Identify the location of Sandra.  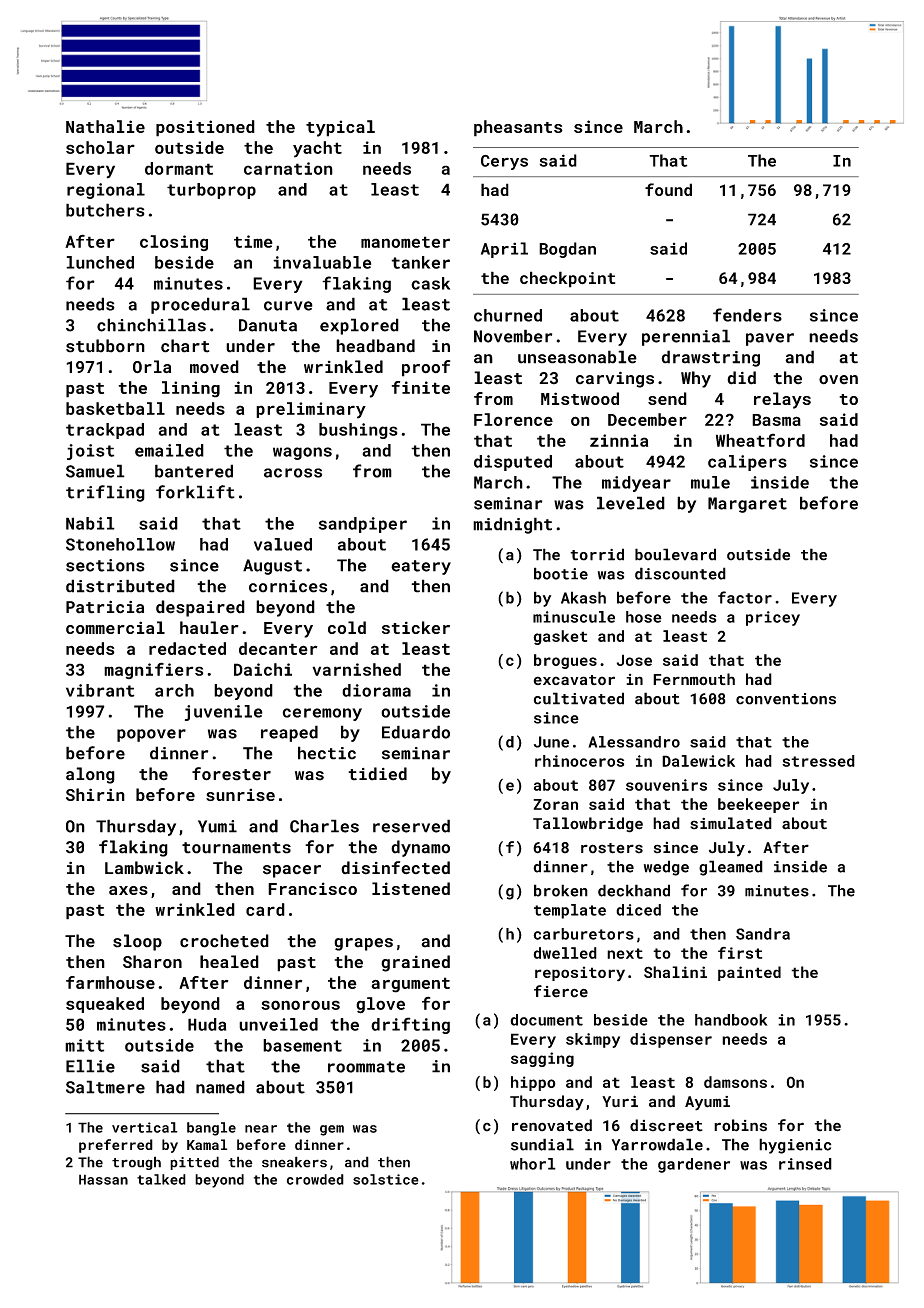
(763, 934).
